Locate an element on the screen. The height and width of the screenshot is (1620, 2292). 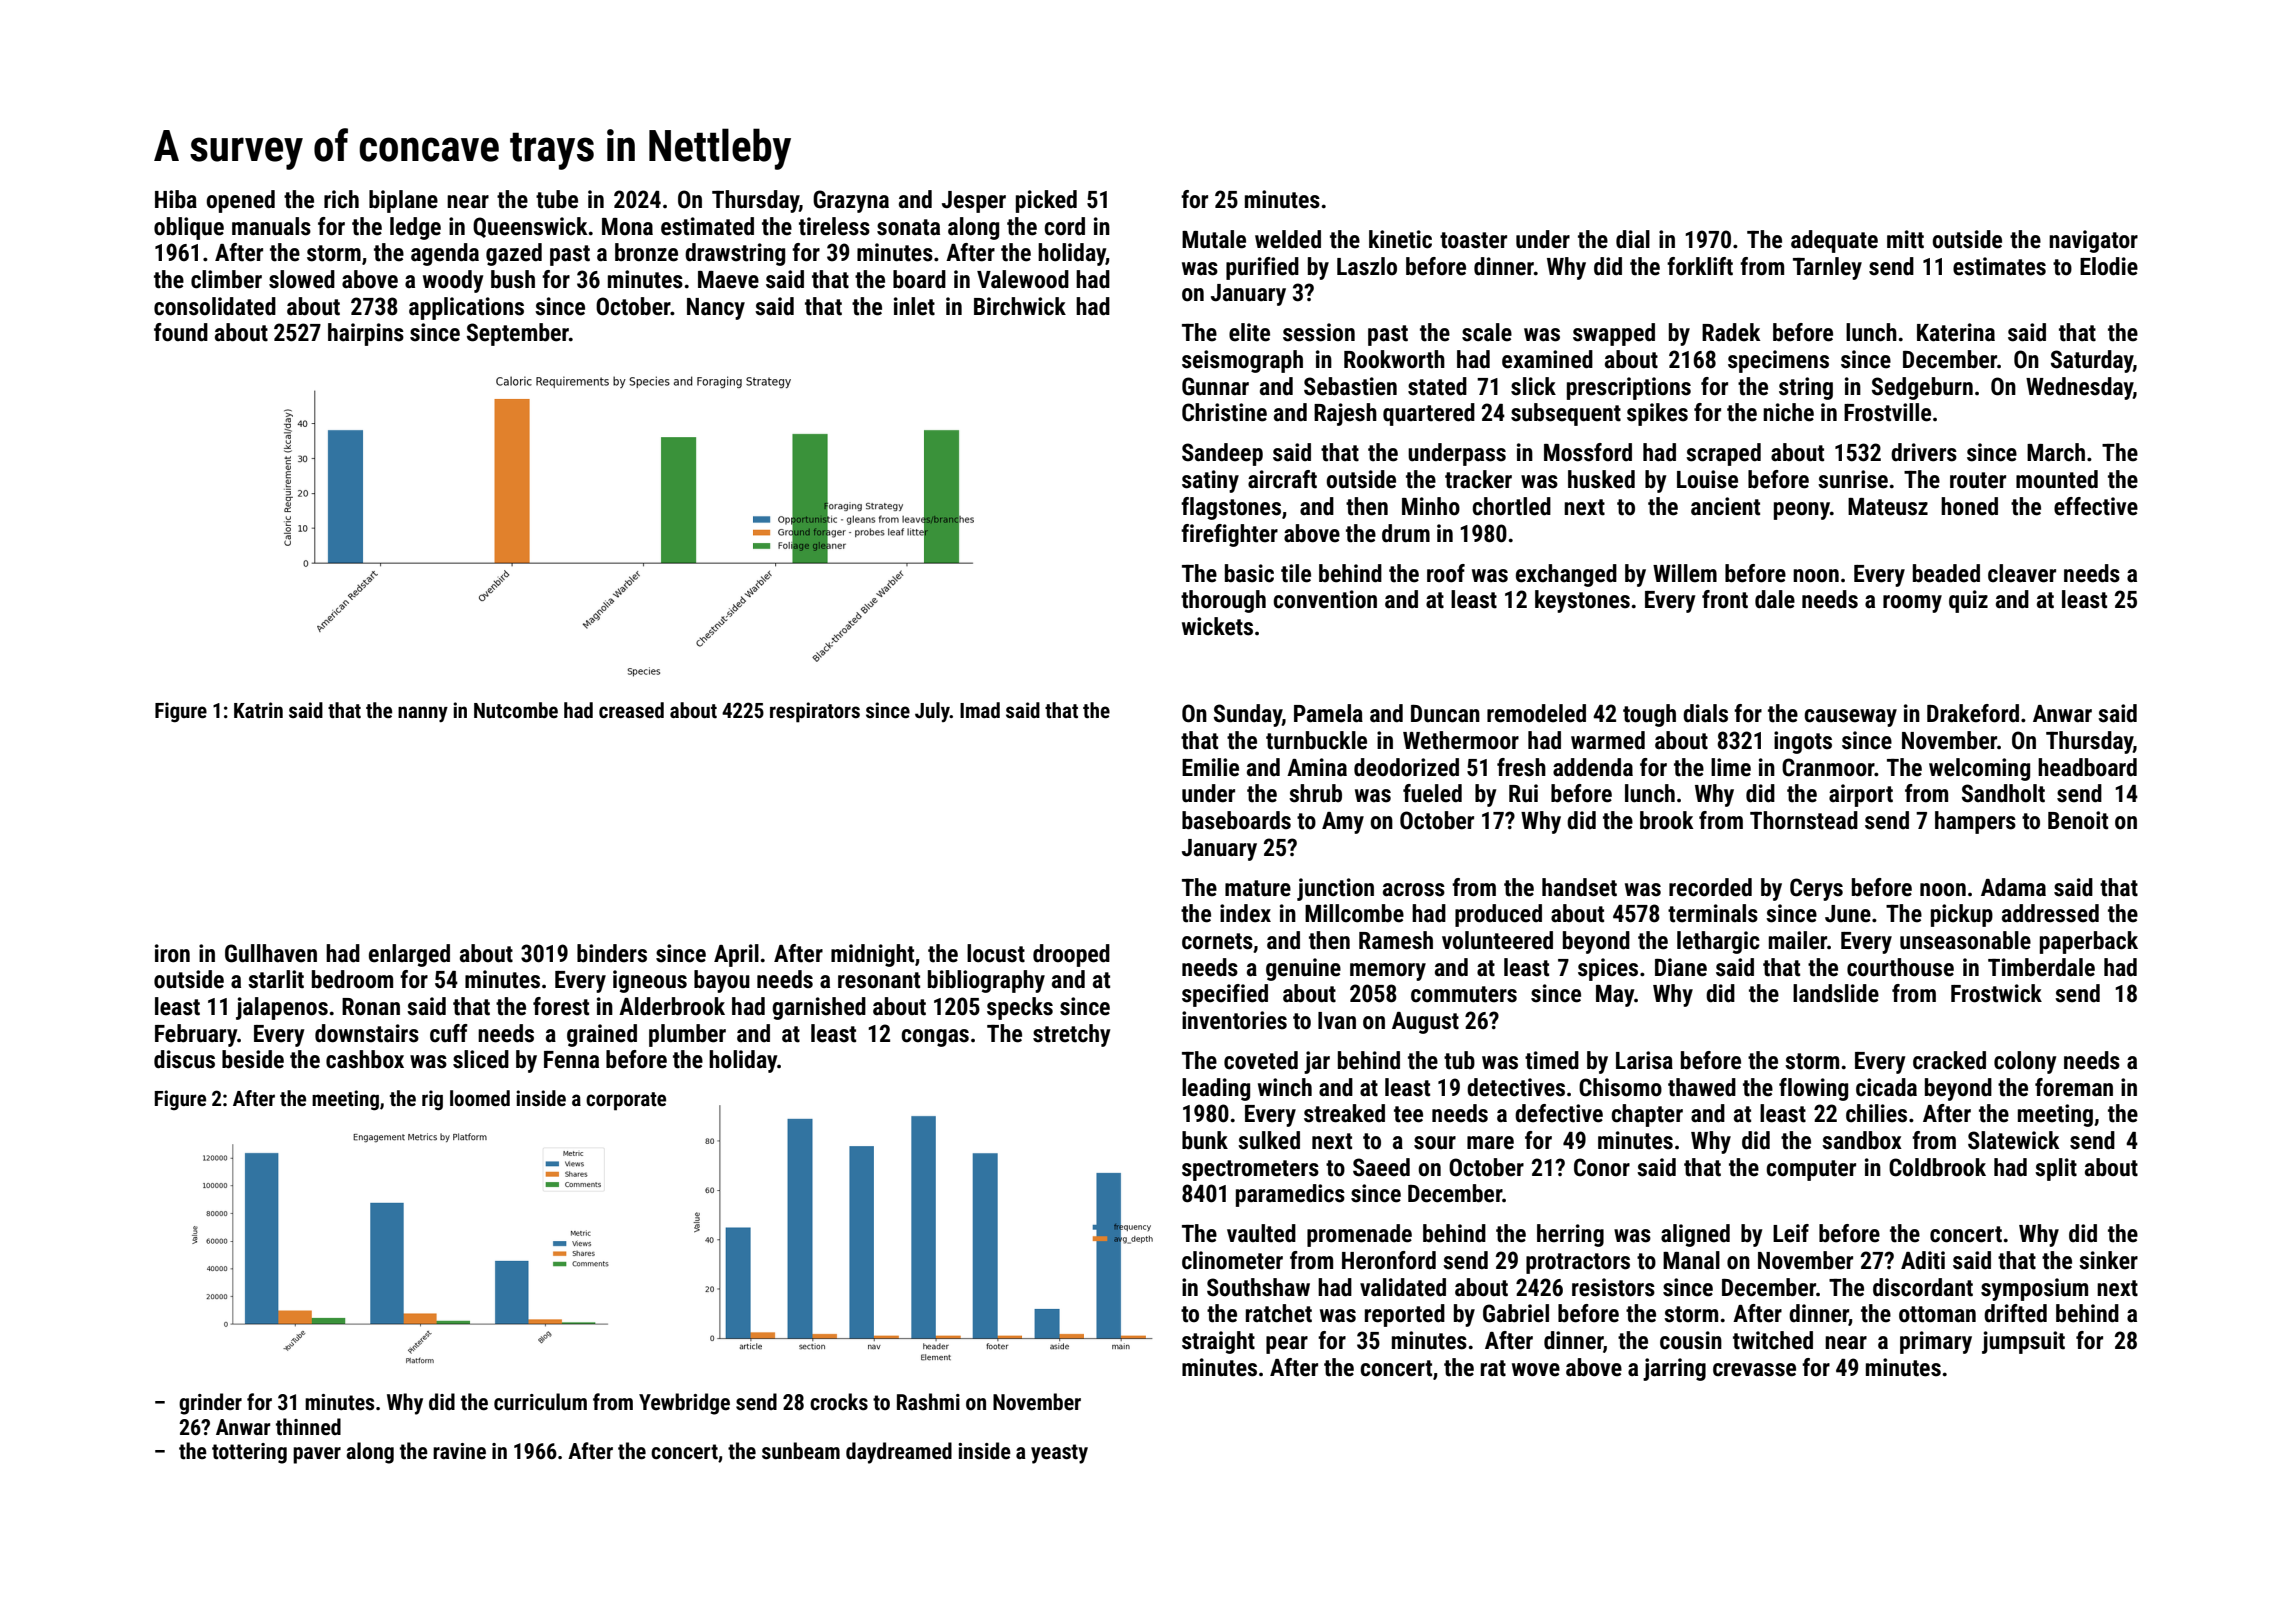
enlarged is located at coordinates (409, 955).
